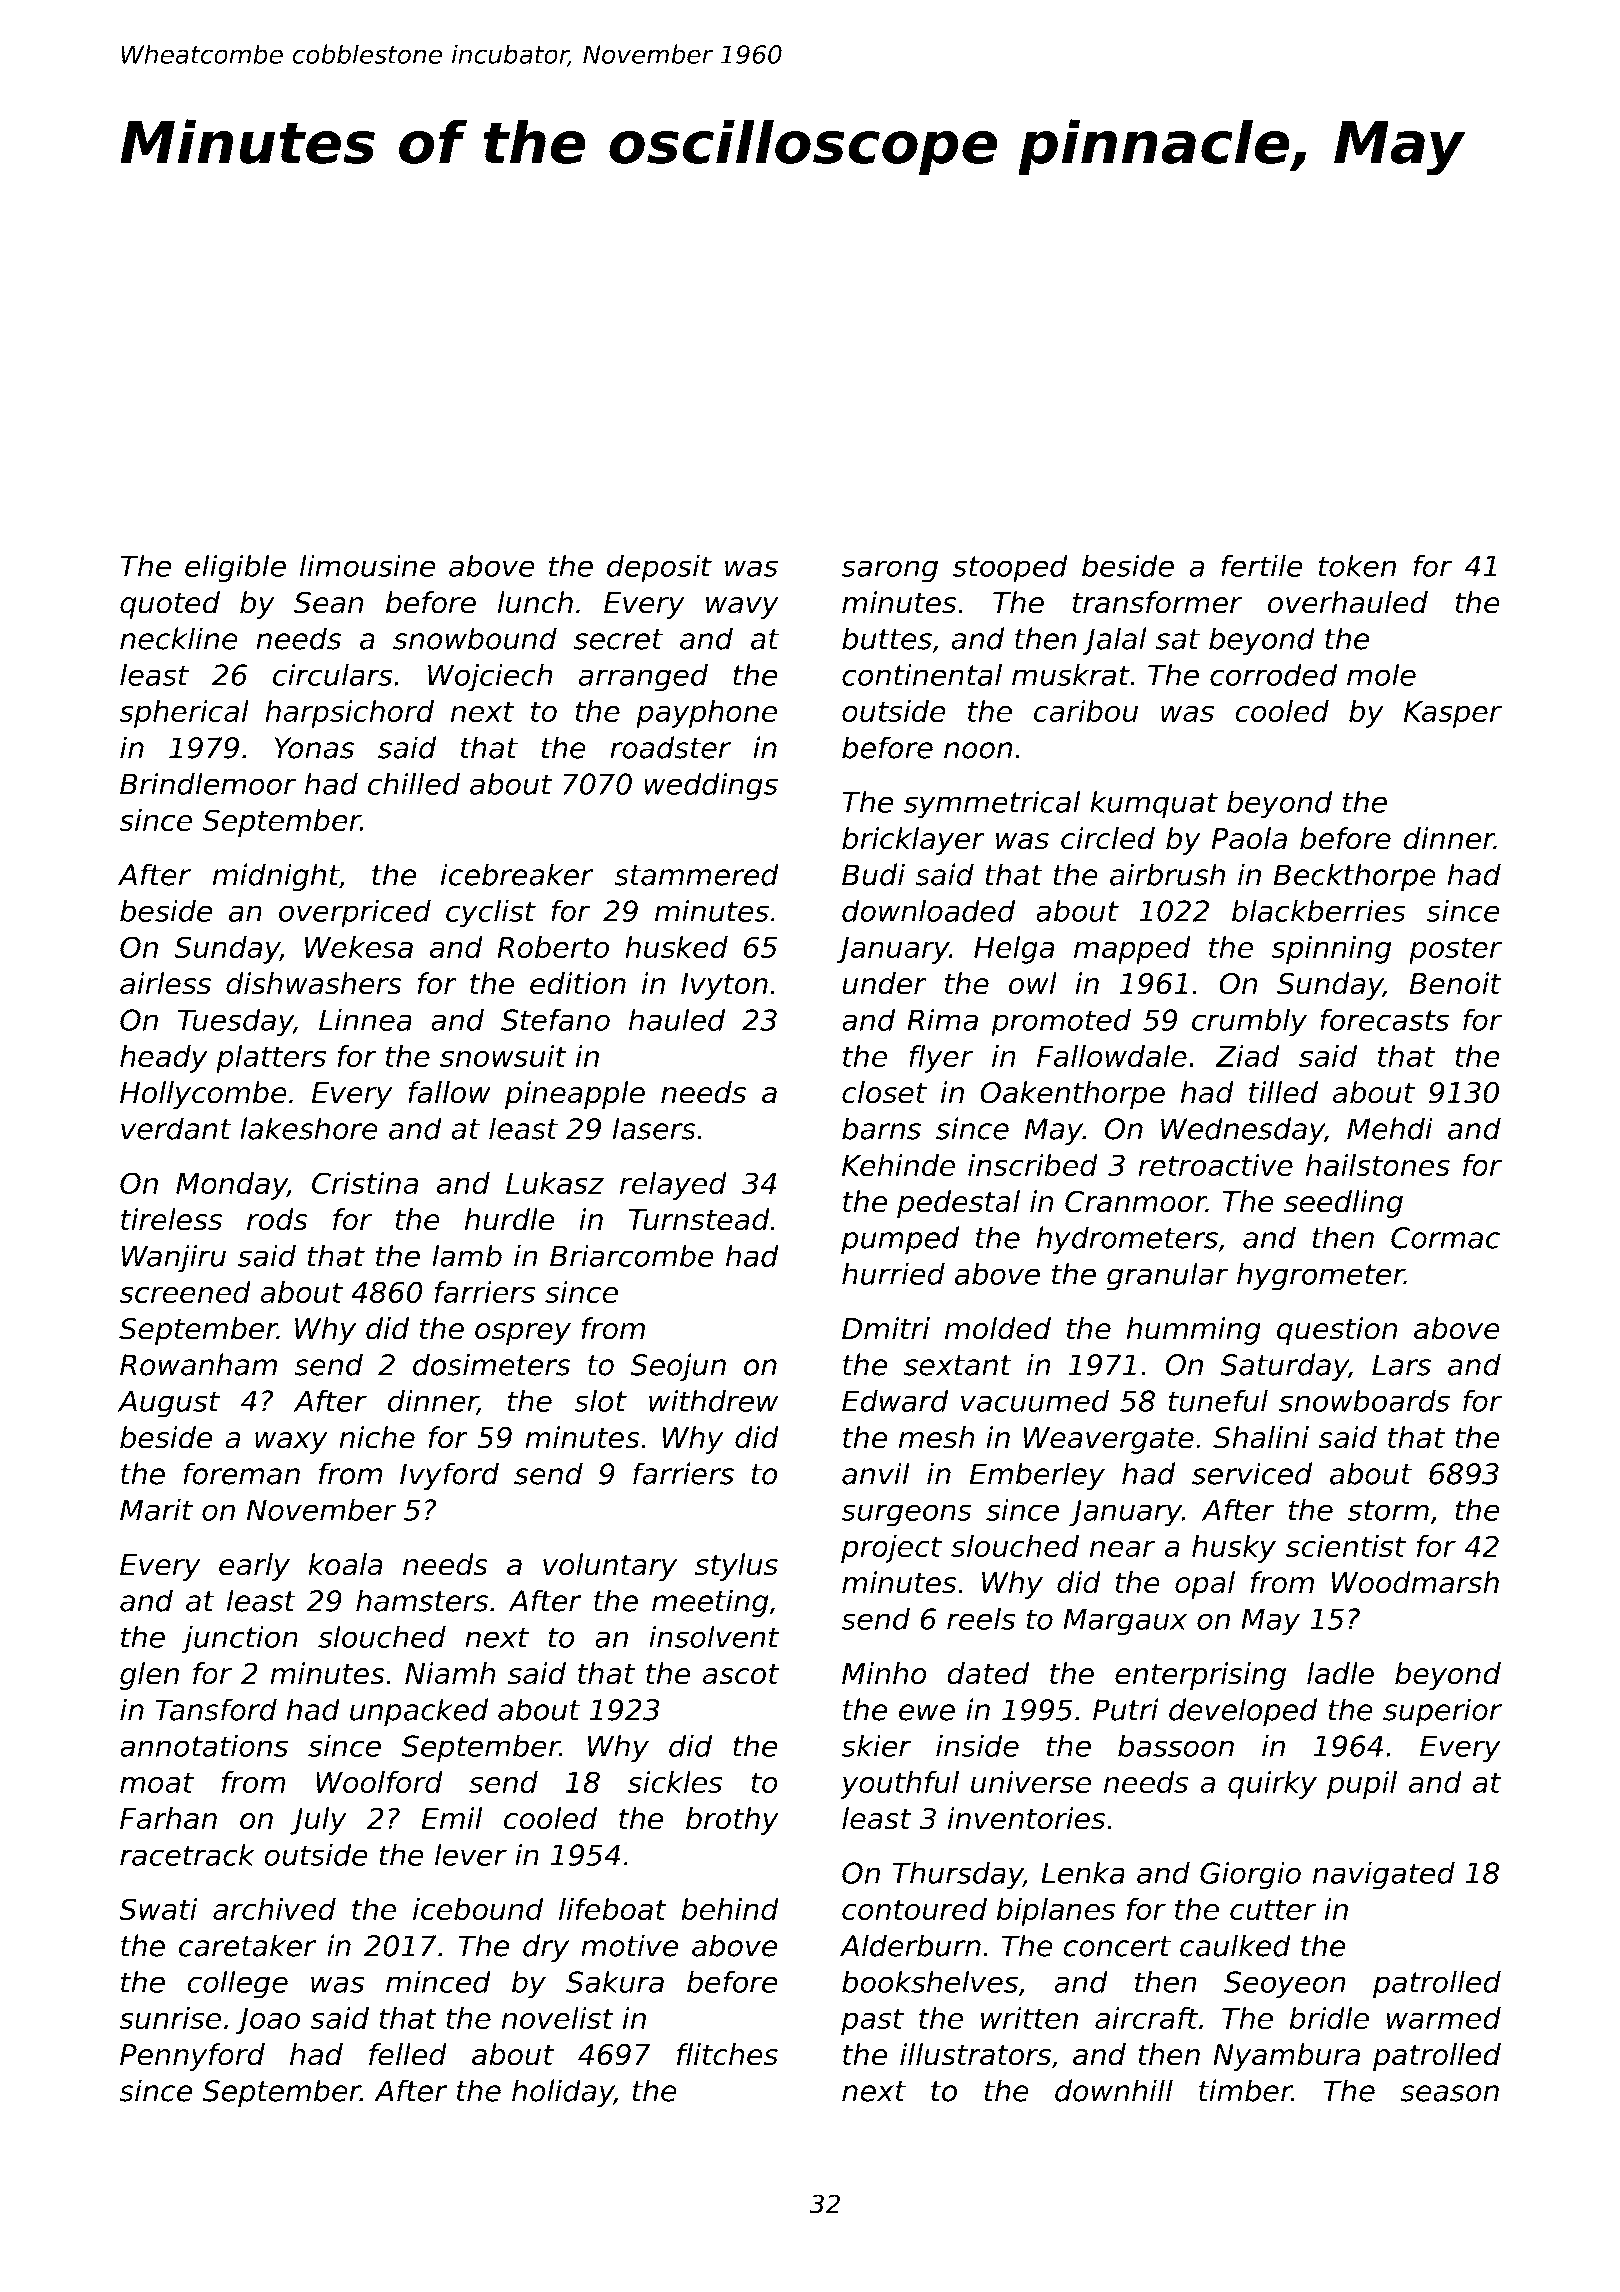 The image size is (1620, 2292). I want to click on illustrators, so click(975, 2054).
